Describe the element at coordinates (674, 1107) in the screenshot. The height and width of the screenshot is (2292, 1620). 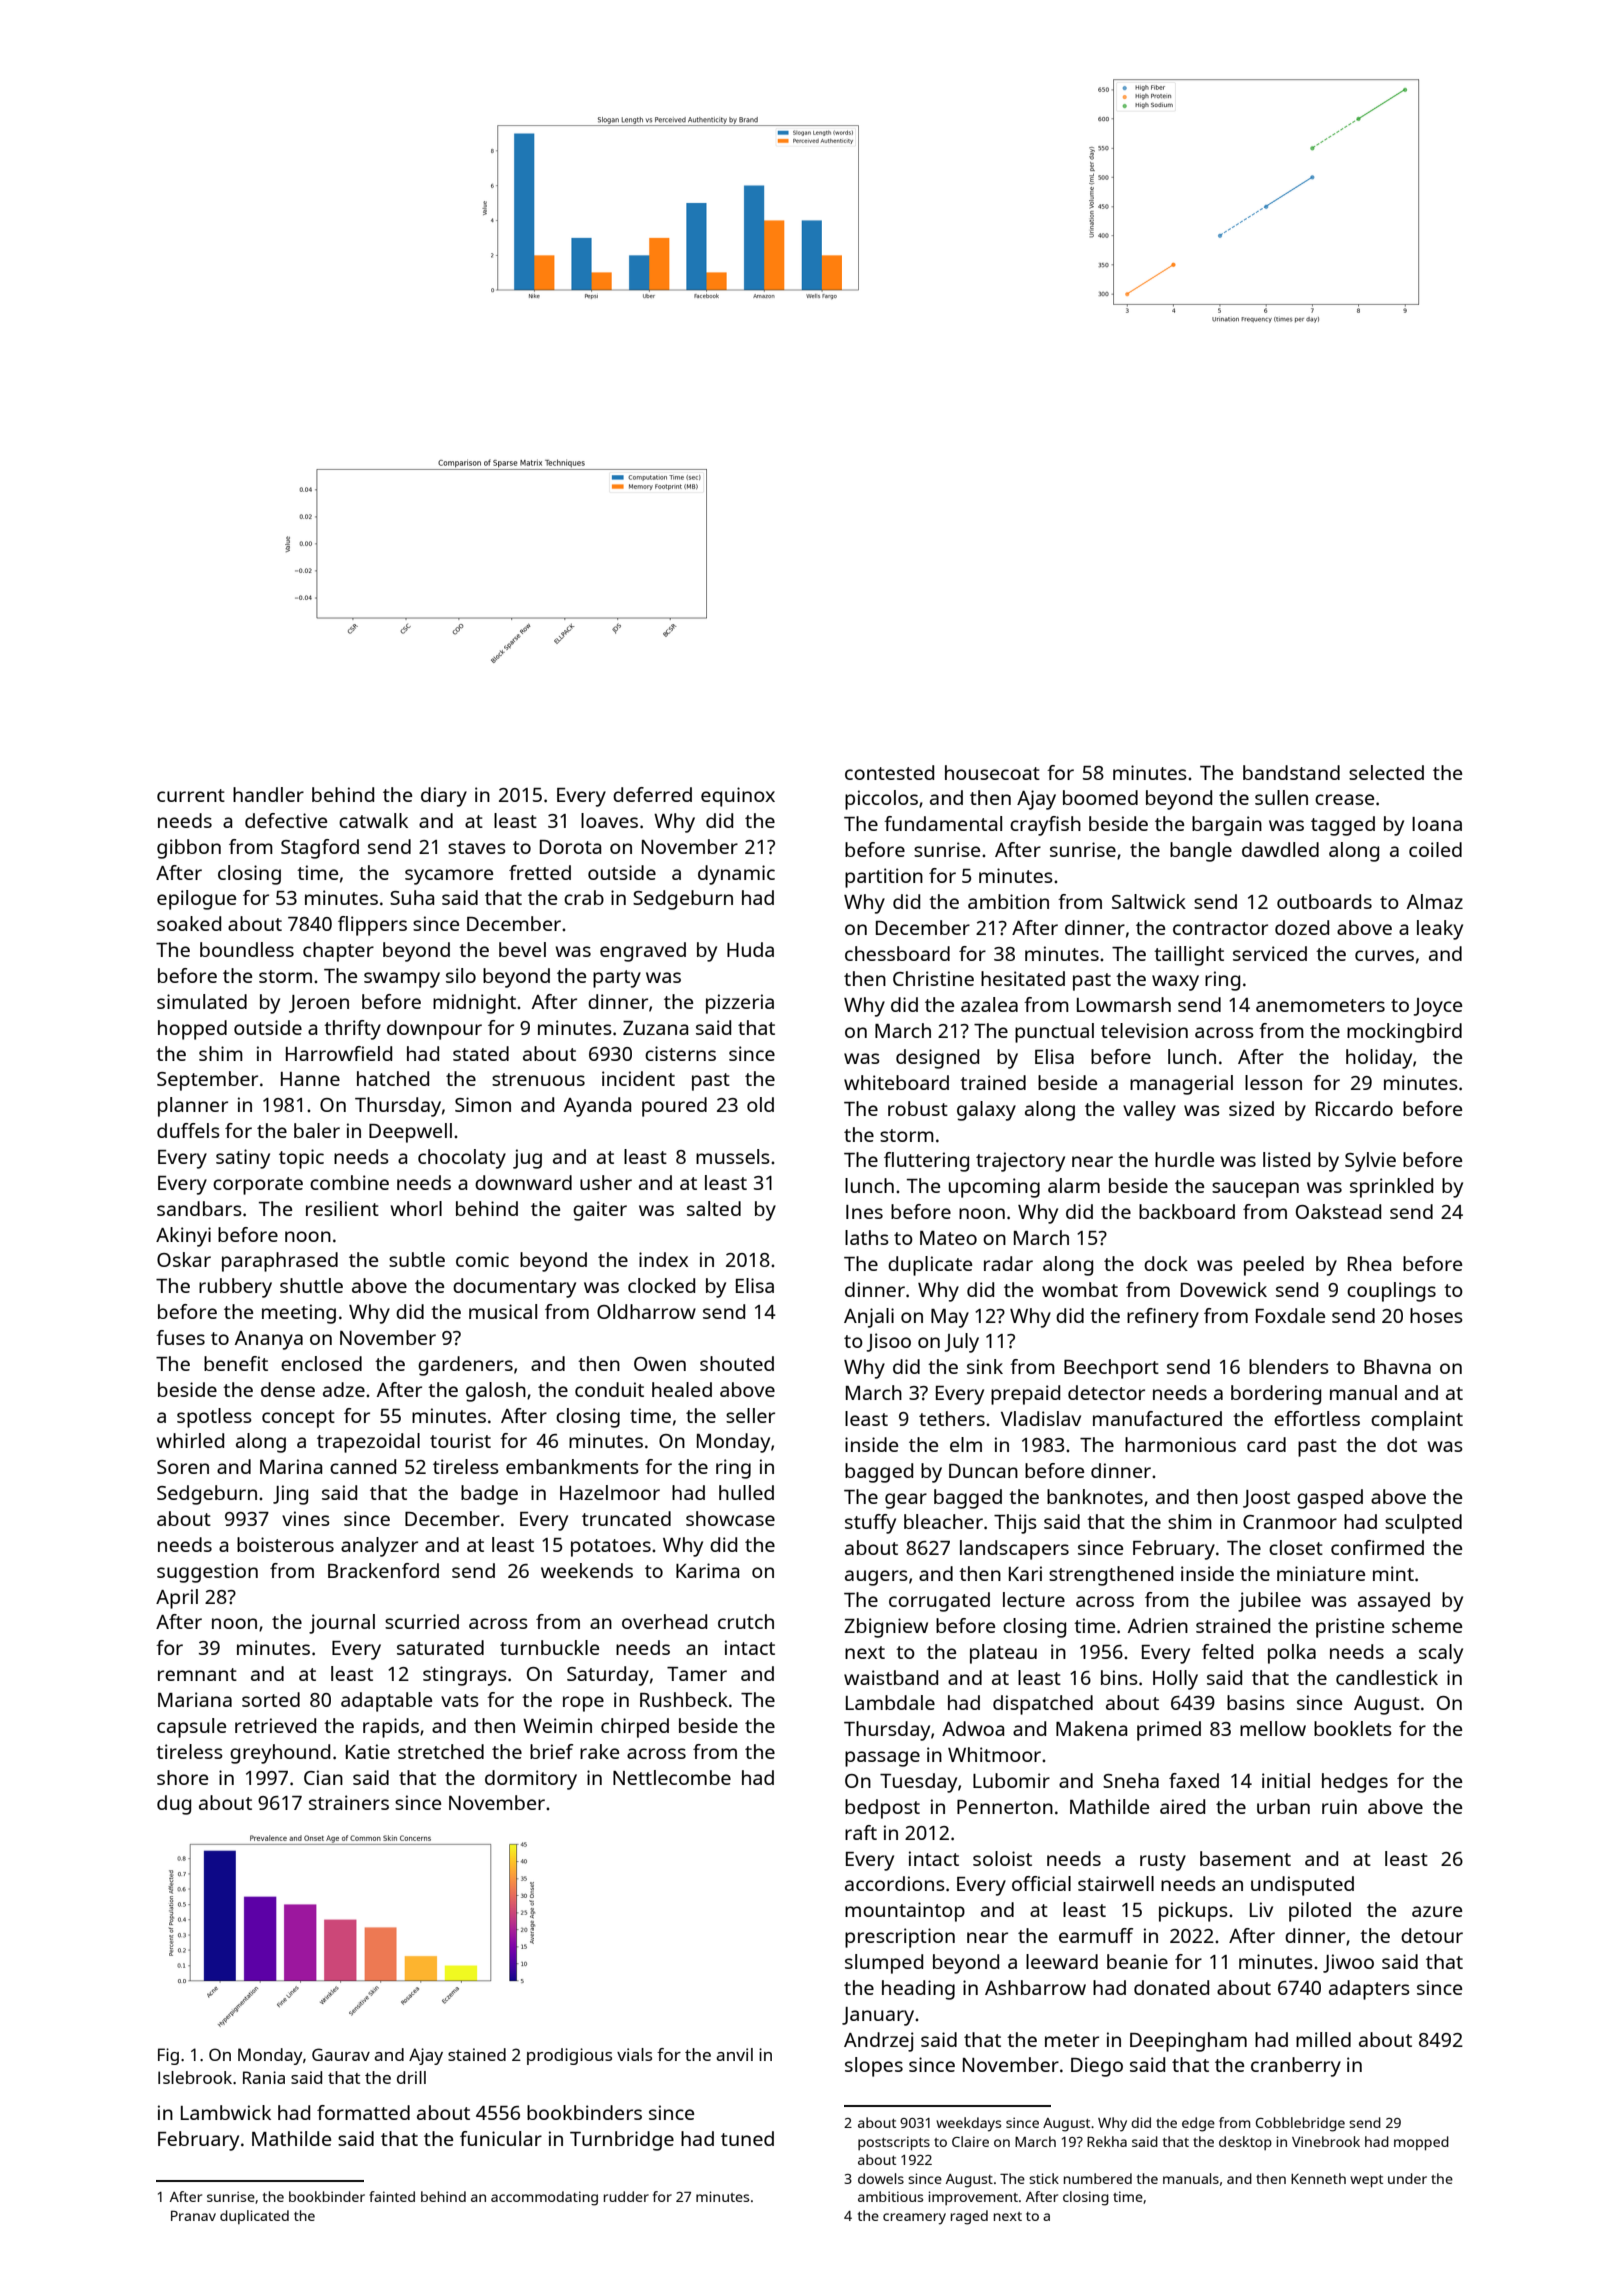
I see `poured` at that location.
